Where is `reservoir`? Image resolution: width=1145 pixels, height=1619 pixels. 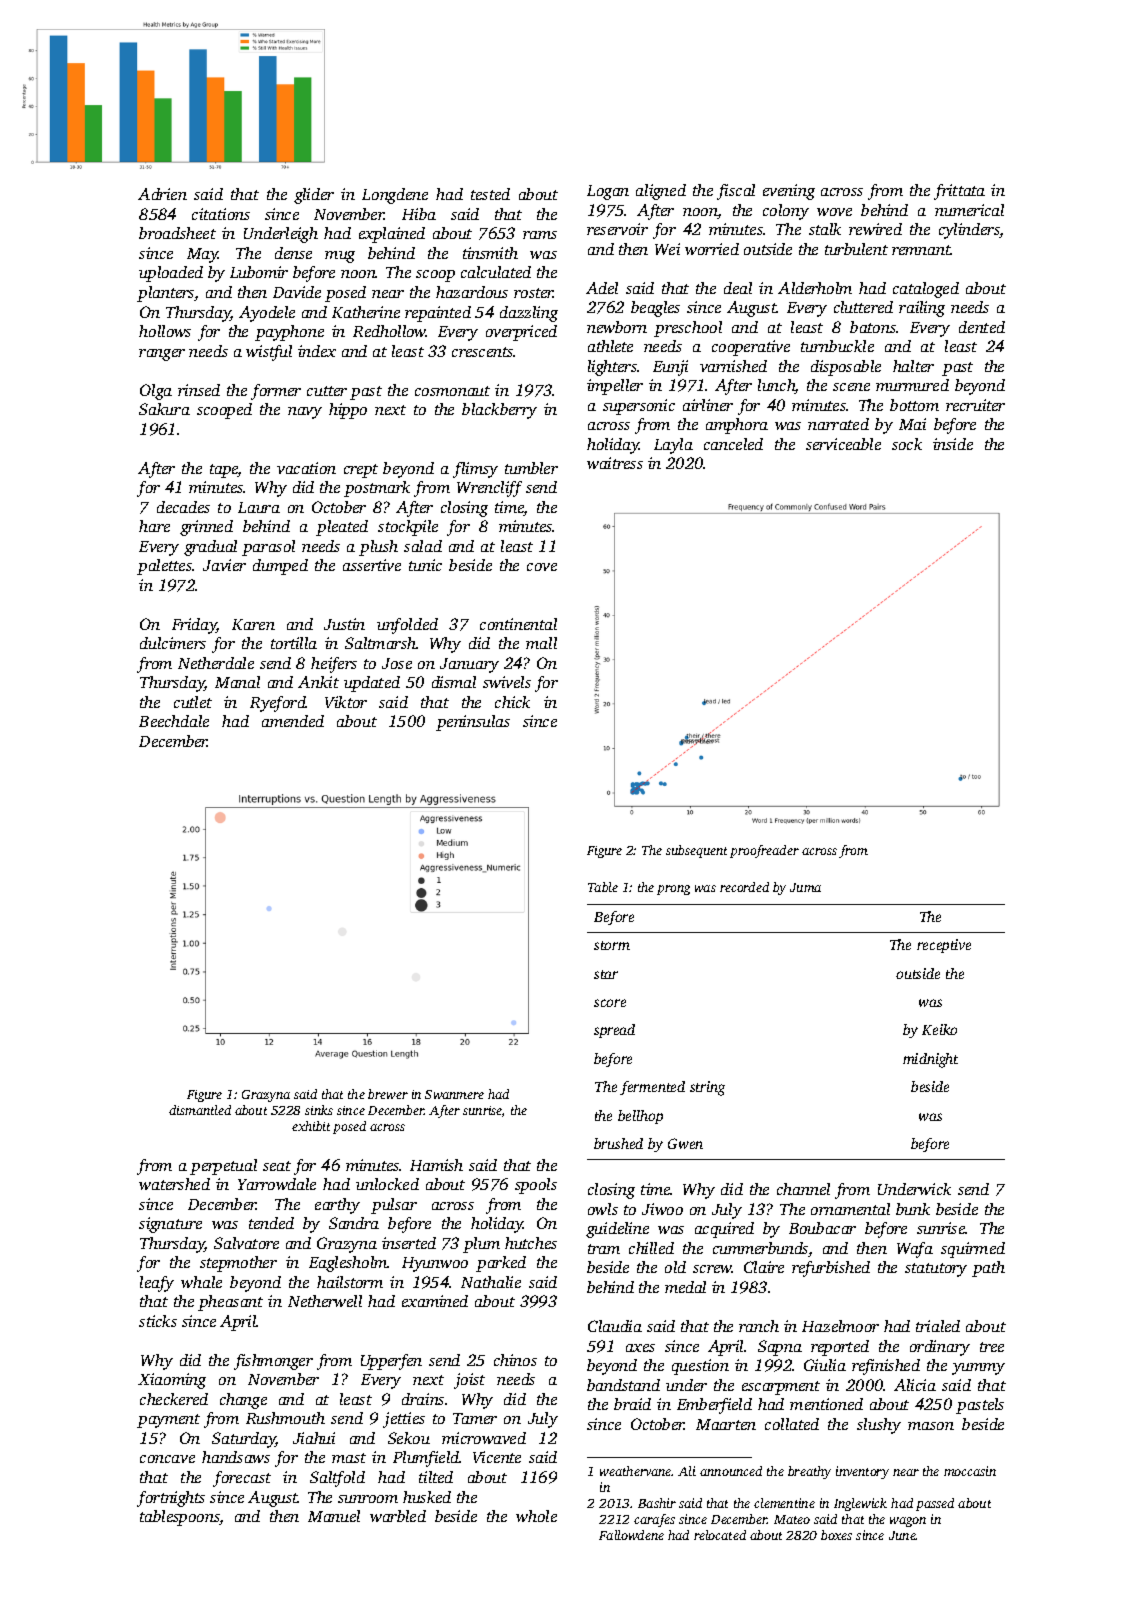
reservoir is located at coordinates (617, 229).
